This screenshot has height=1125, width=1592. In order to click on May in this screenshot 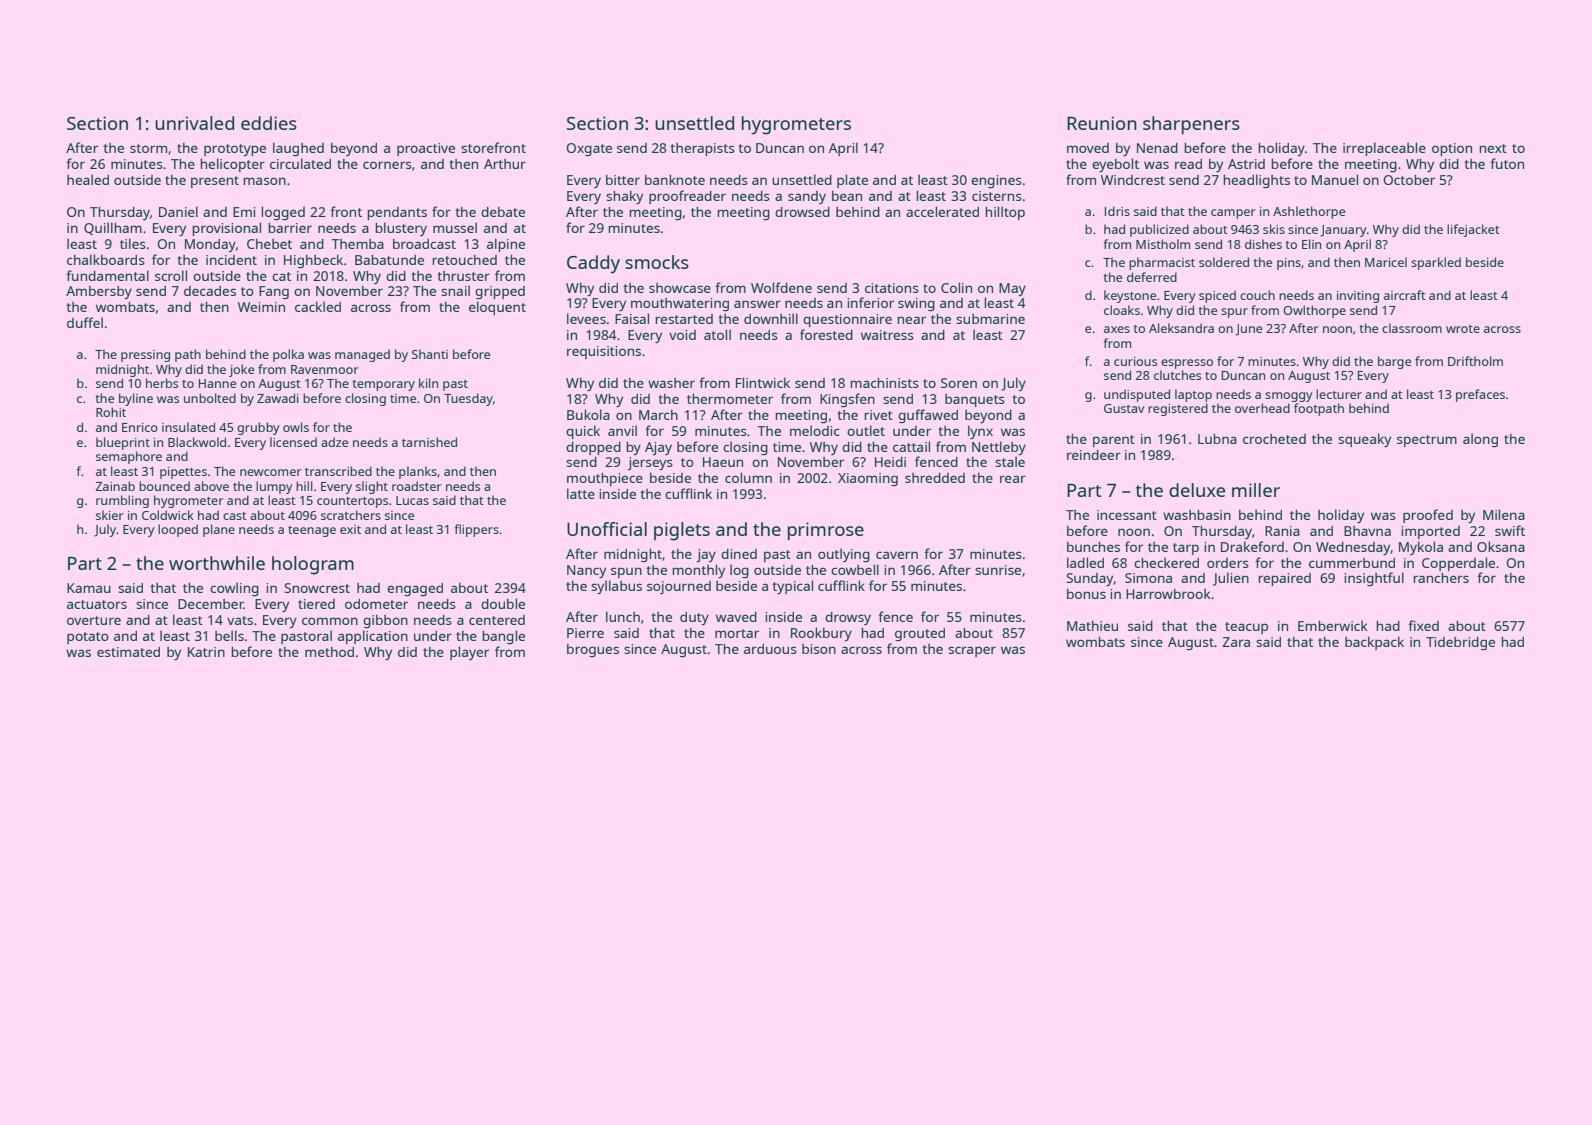, I will do `click(1012, 289)`.
